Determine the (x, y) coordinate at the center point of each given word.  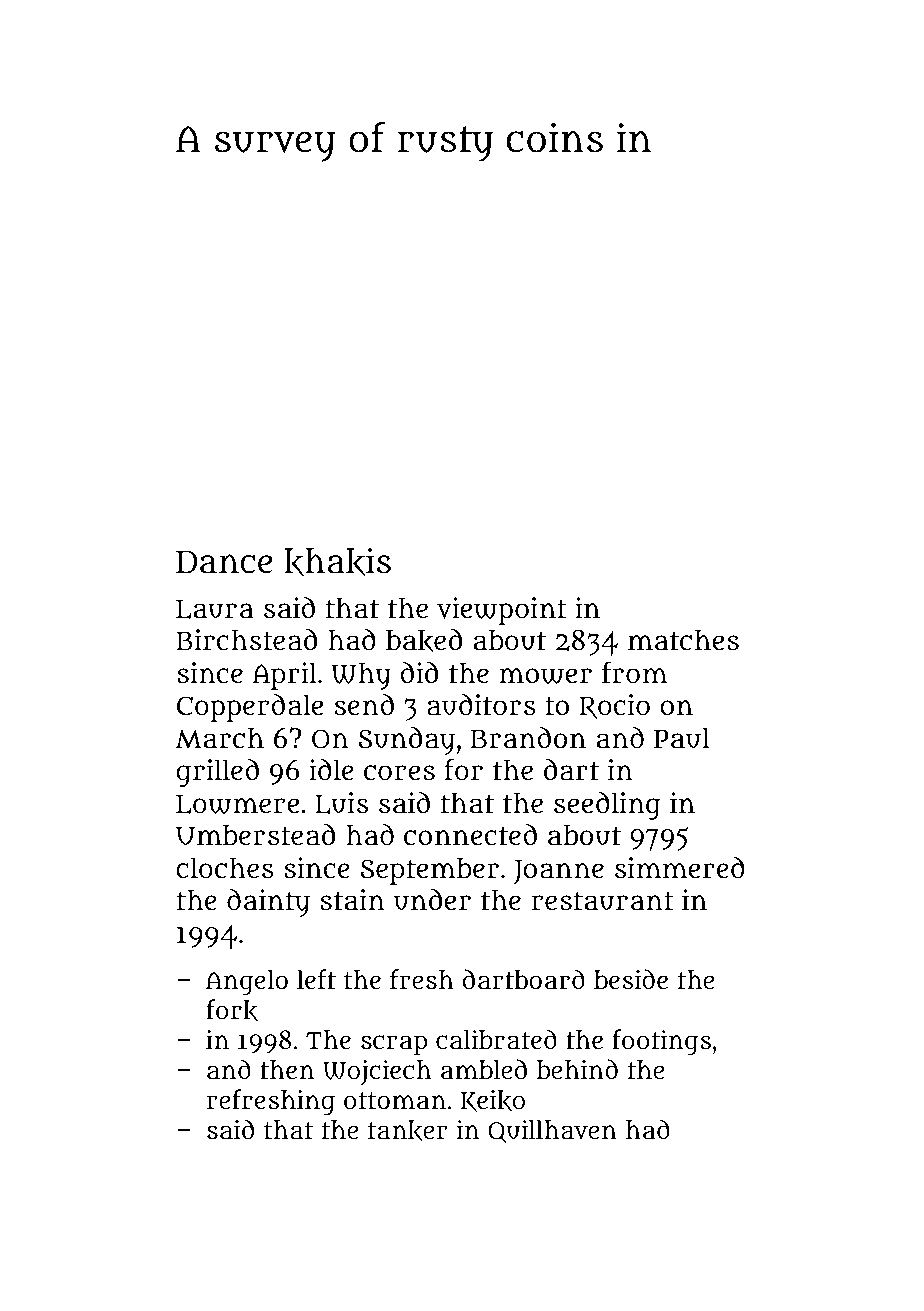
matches (683, 640)
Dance (224, 562)
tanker (408, 1130)
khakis (338, 561)
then (287, 1069)
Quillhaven (552, 1131)
